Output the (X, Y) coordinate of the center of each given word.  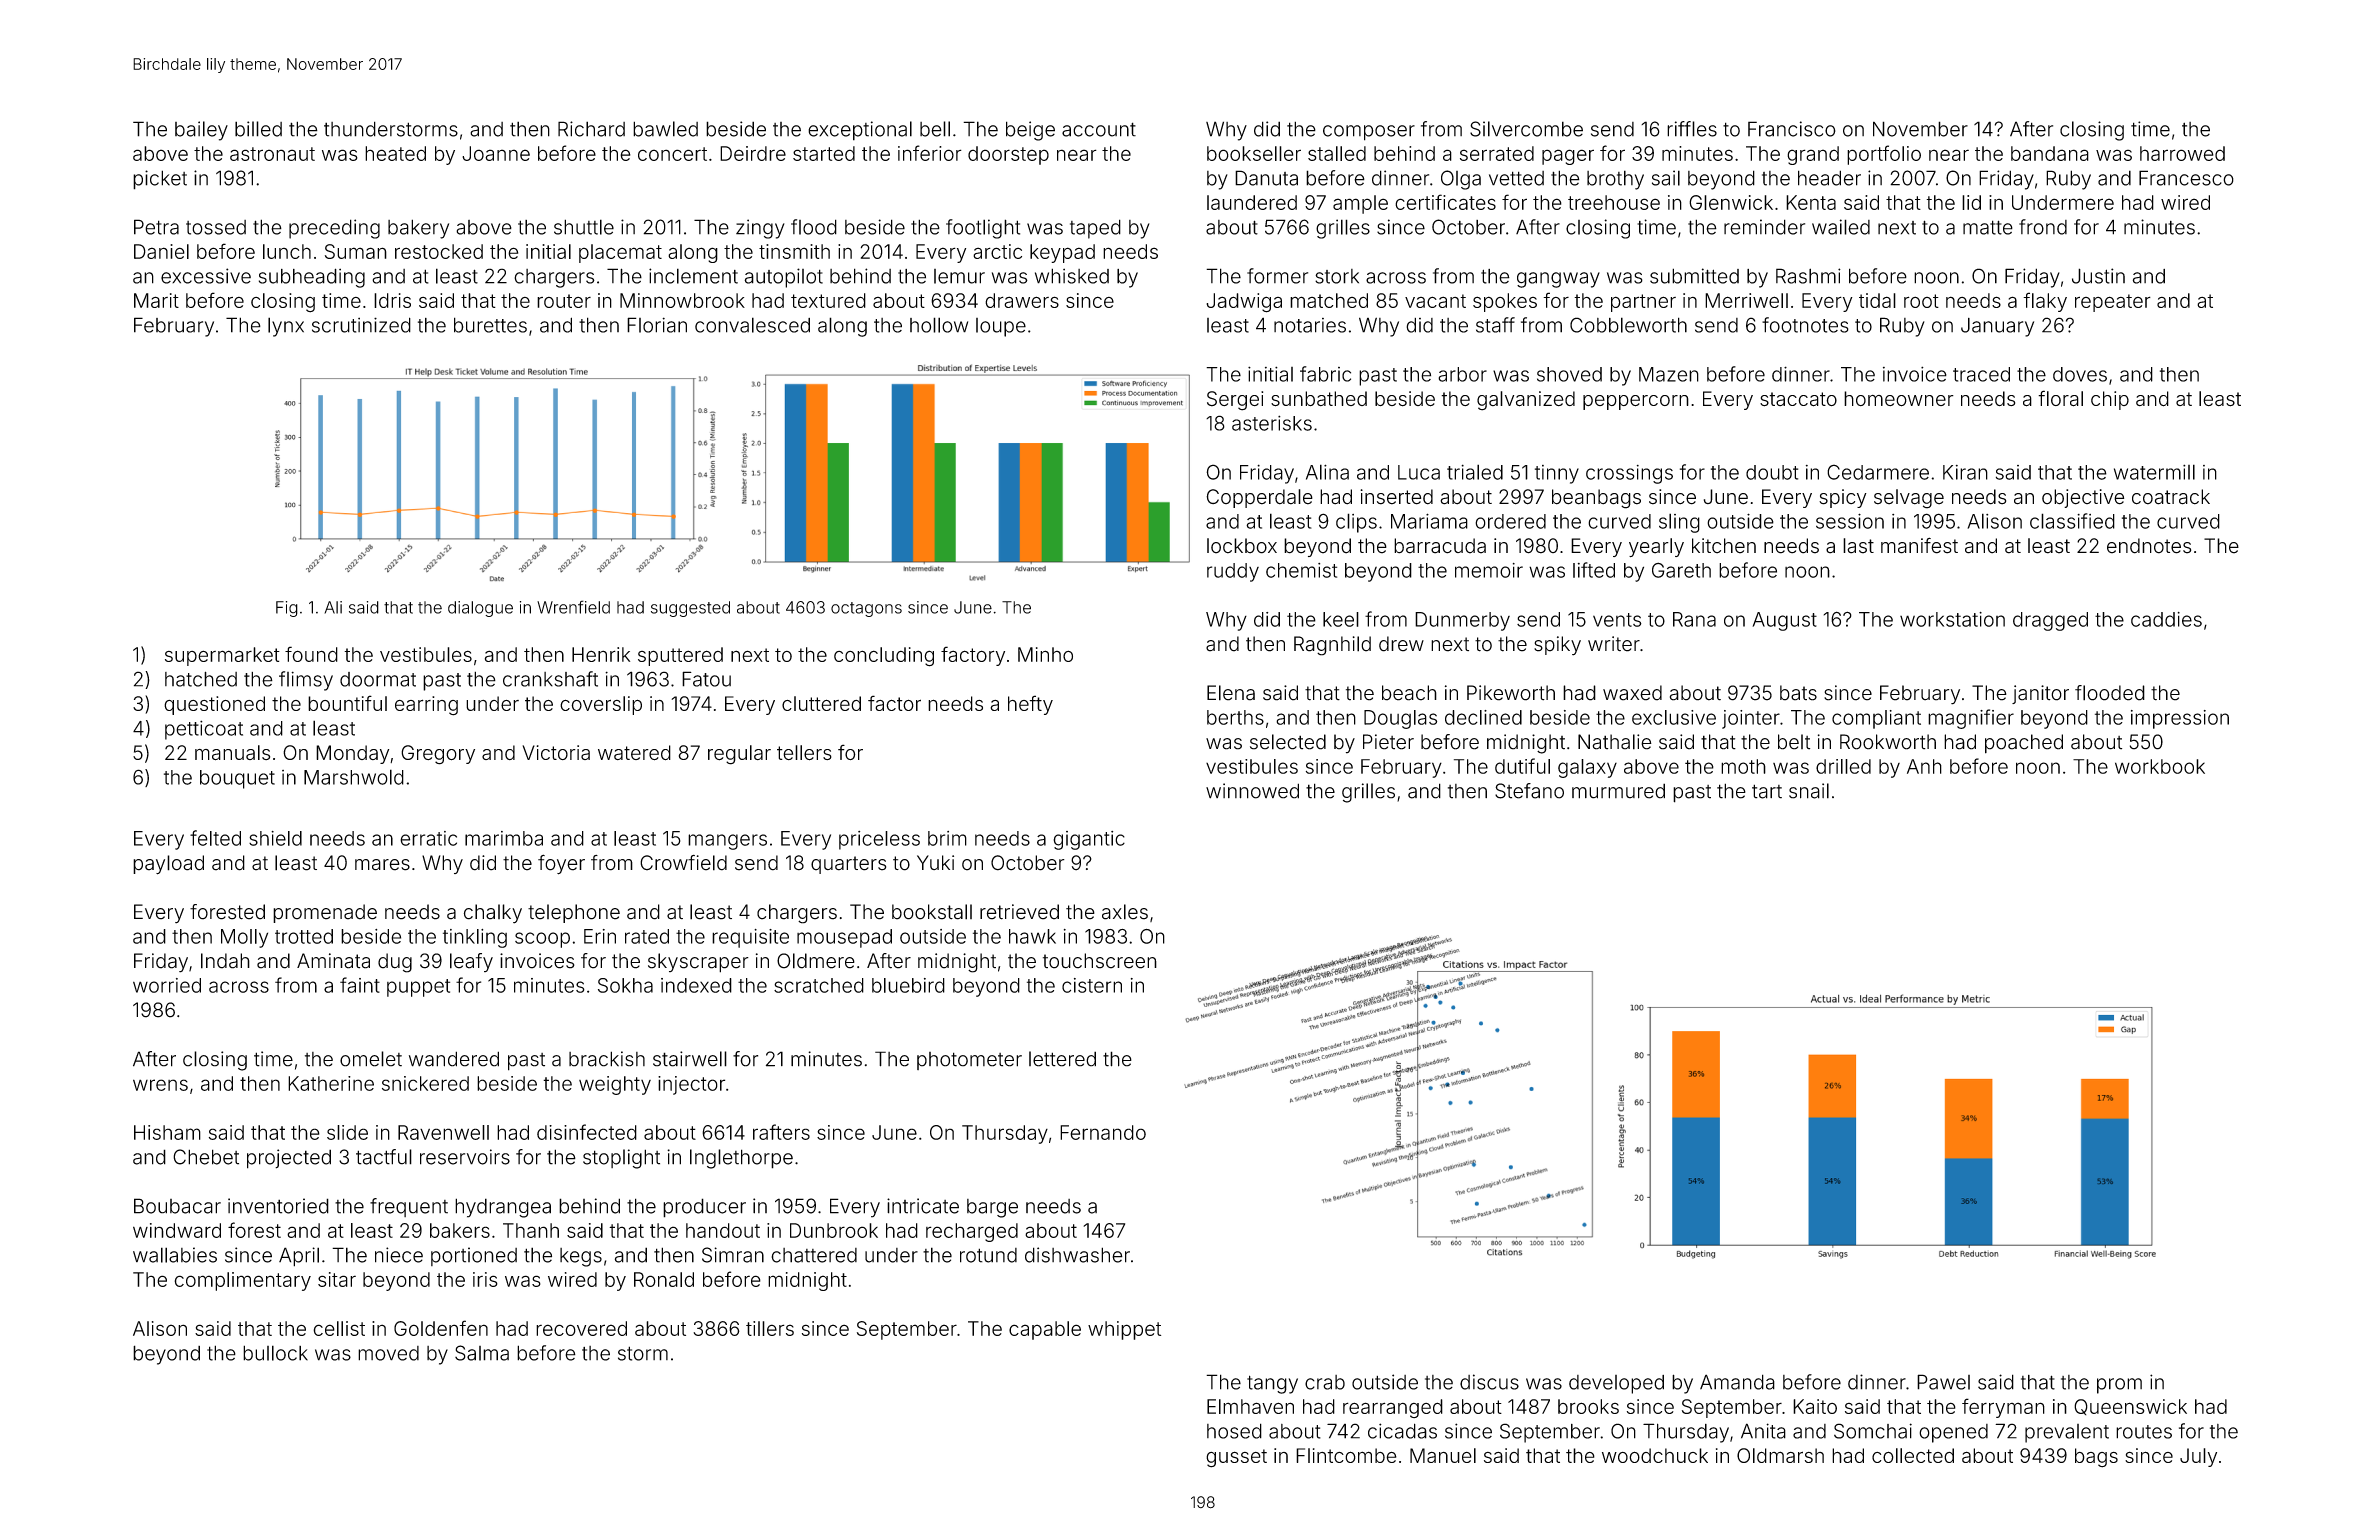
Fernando (1103, 1132)
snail (1809, 791)
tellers (804, 753)
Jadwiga (1244, 303)
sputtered (680, 656)
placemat (620, 253)
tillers (770, 1328)
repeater (2113, 303)
